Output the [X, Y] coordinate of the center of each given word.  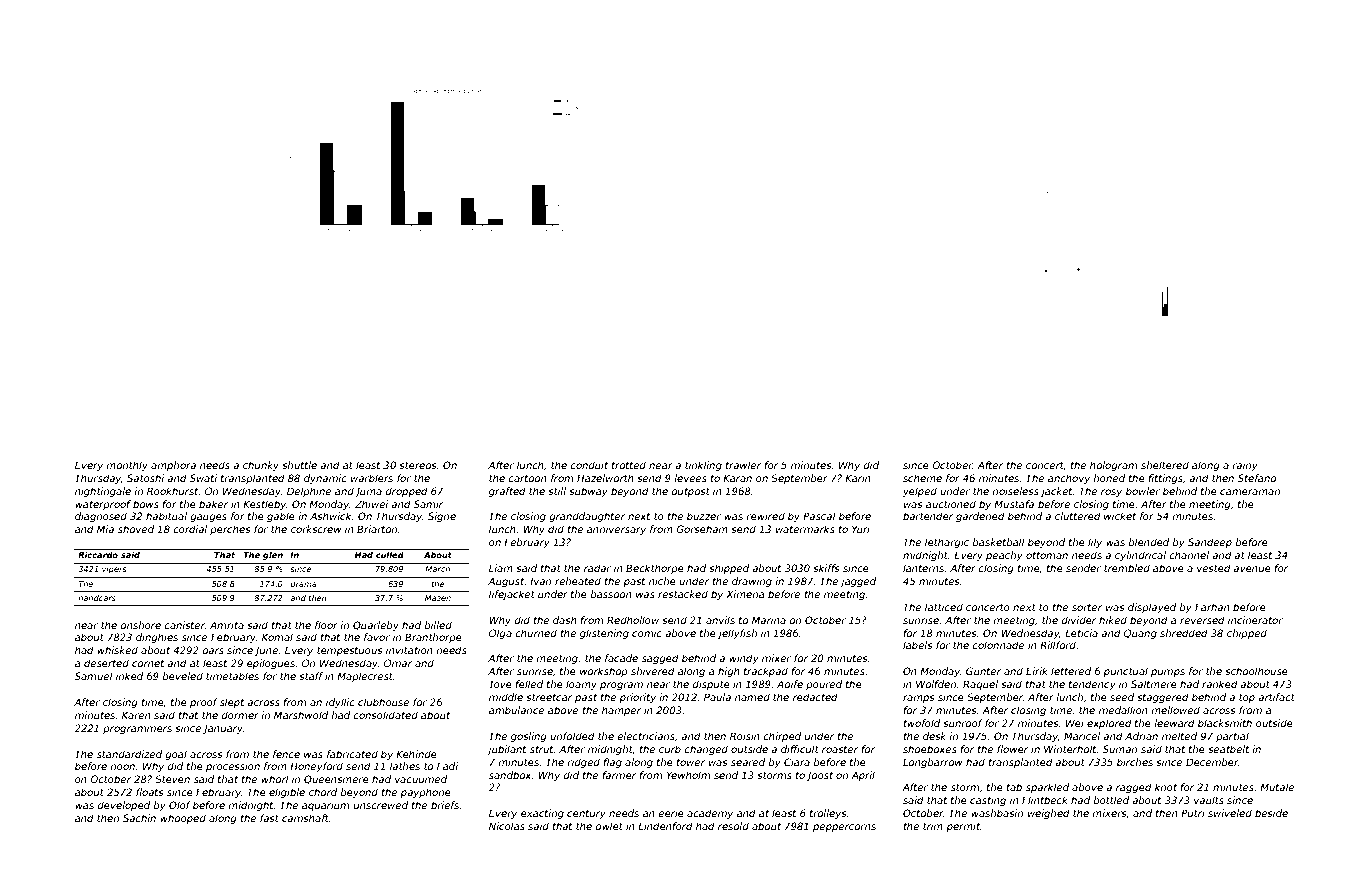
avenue [1252, 569]
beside [1271, 813]
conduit [589, 465]
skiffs [826, 568]
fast [269, 818]
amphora [173, 466]
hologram [1113, 466]
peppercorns [844, 828]
